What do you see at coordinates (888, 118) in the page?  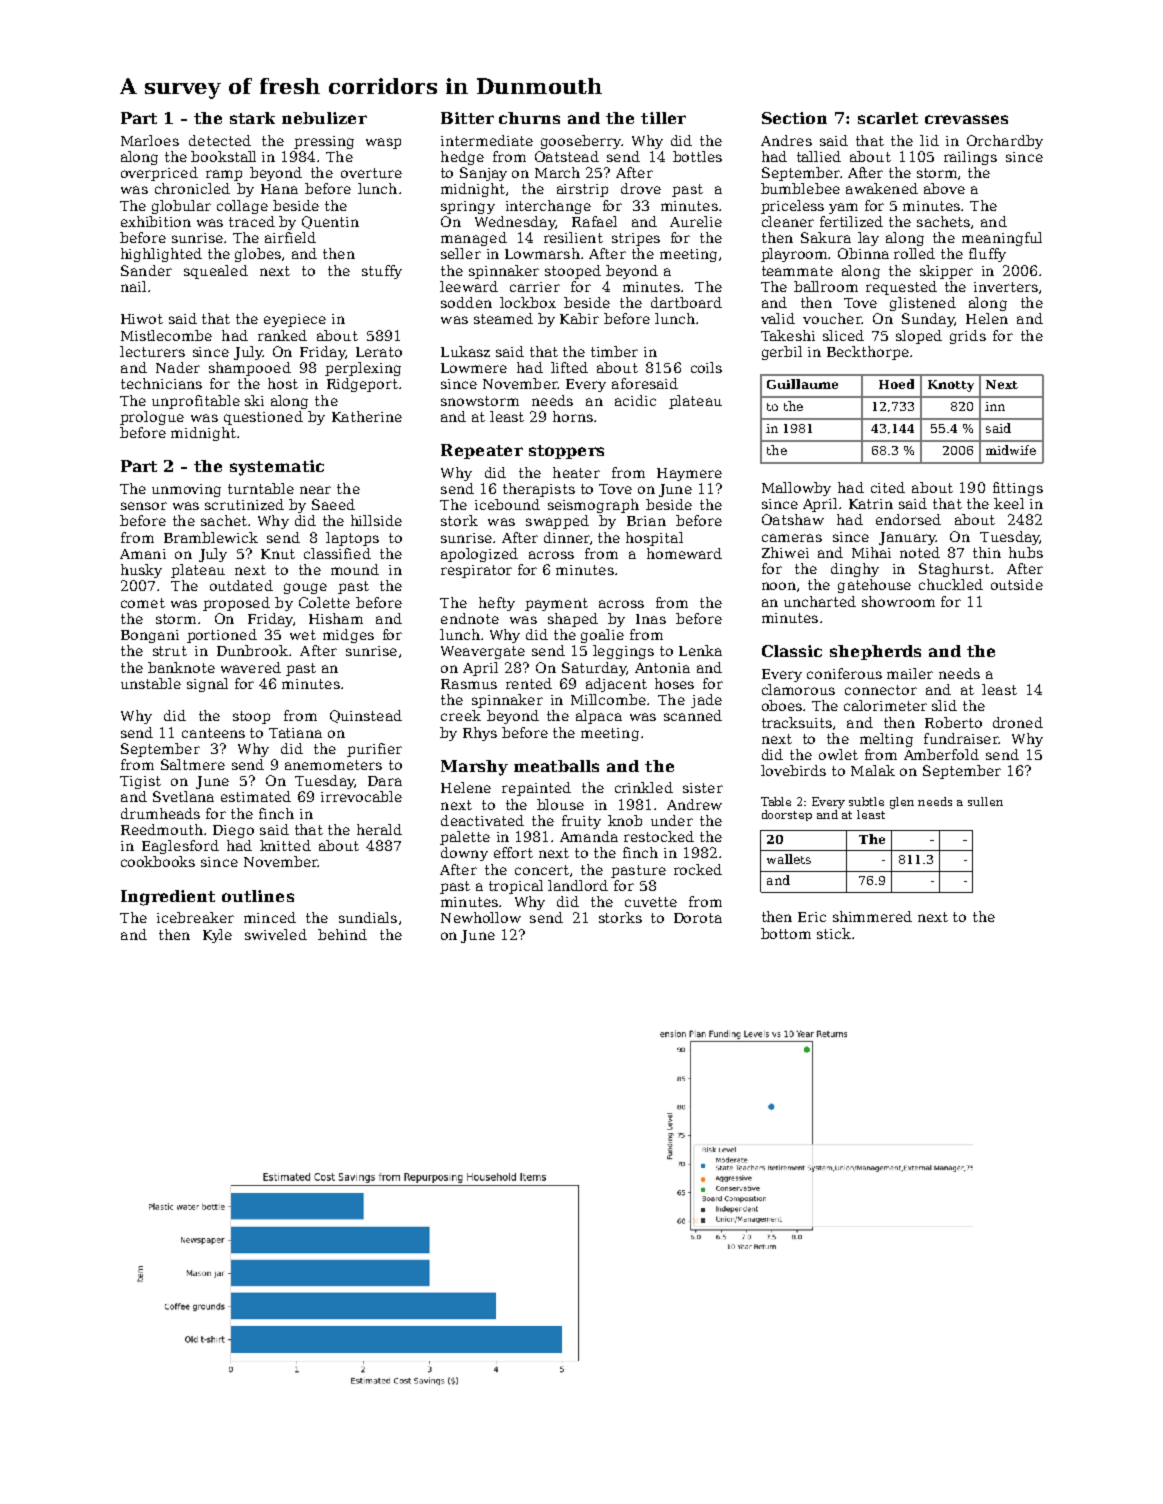 I see `scarlet` at bounding box center [888, 118].
